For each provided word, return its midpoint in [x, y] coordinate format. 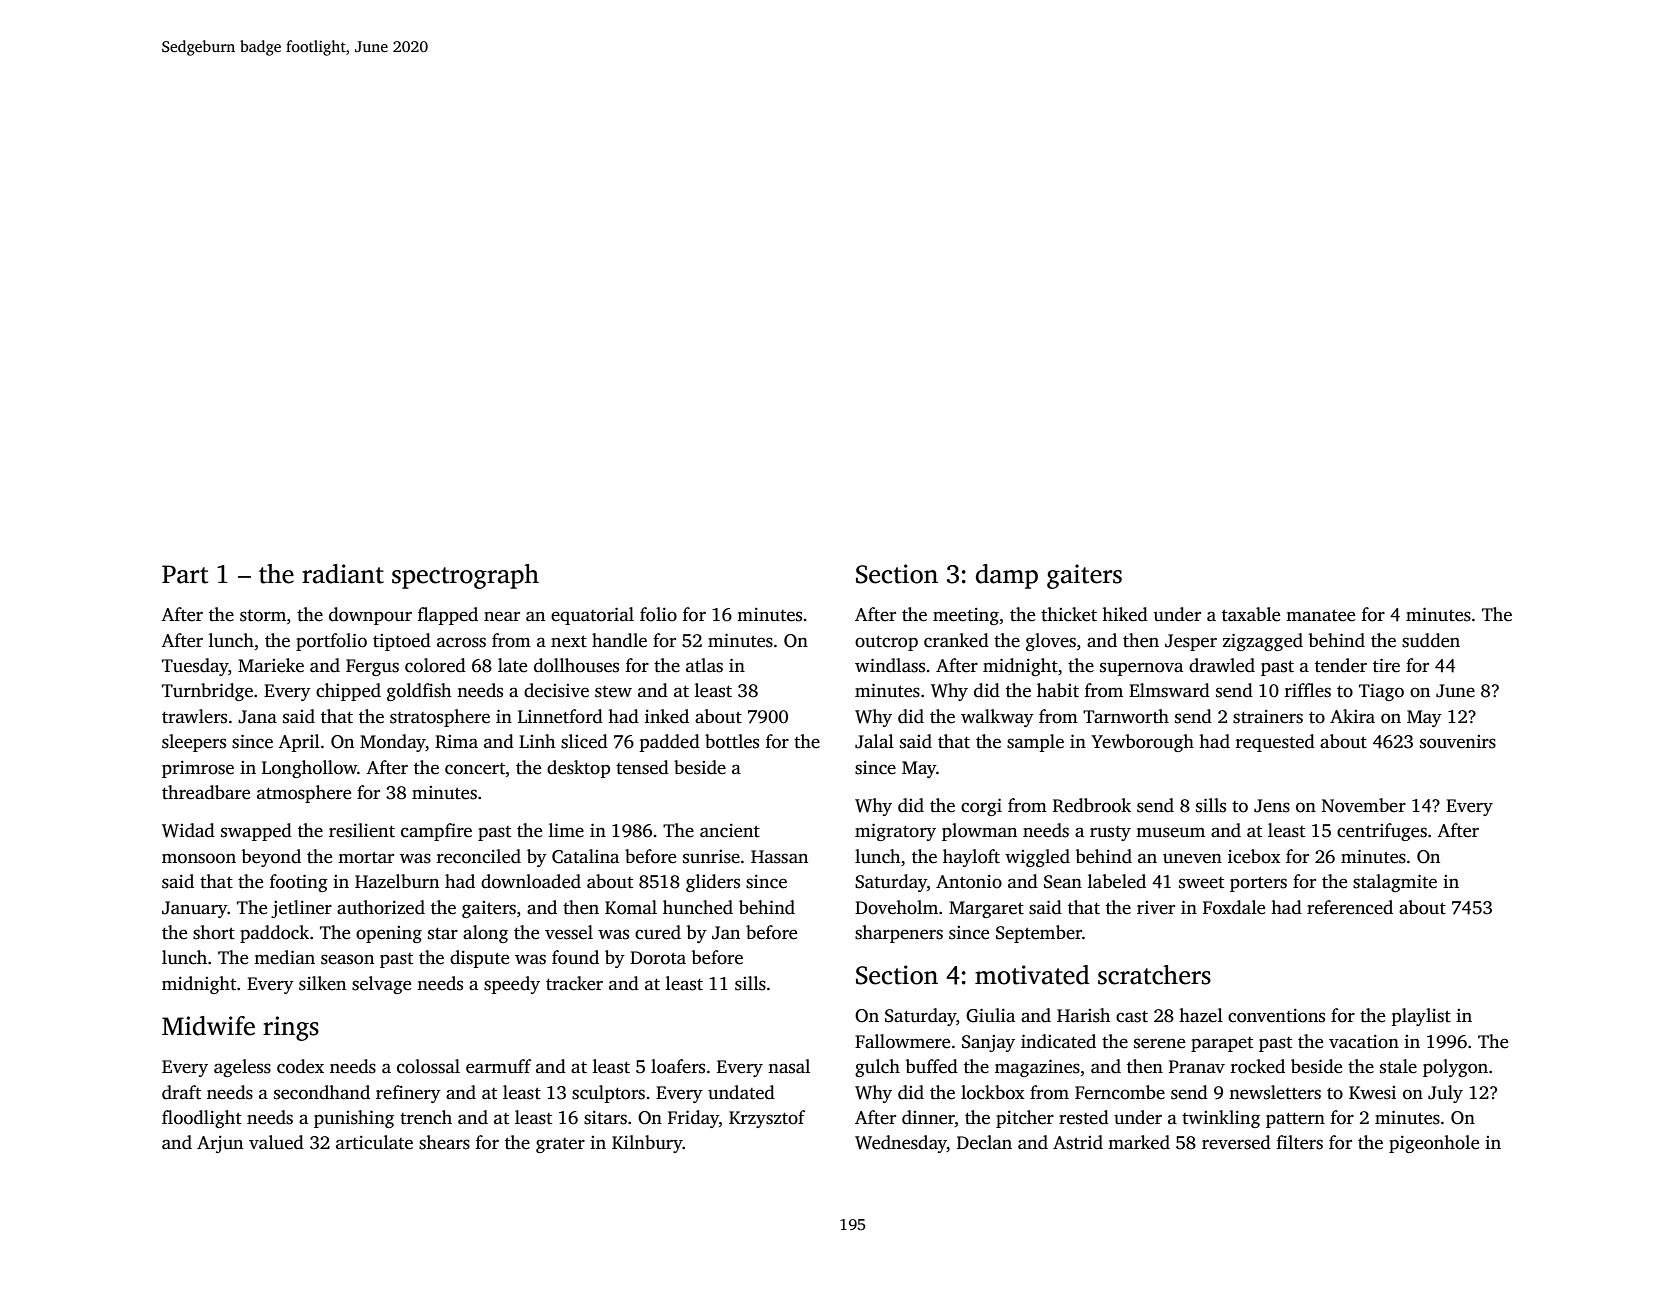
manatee [1320, 616]
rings [291, 1028]
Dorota [658, 958]
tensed [642, 767]
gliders [713, 883]
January [195, 909]
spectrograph [465, 576]
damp [1007, 576]
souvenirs [1458, 742]
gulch [877, 1068]
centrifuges [1382, 832]
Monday [393, 743]
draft [181, 1092]
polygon [1455, 1068]
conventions [1276, 1015]
